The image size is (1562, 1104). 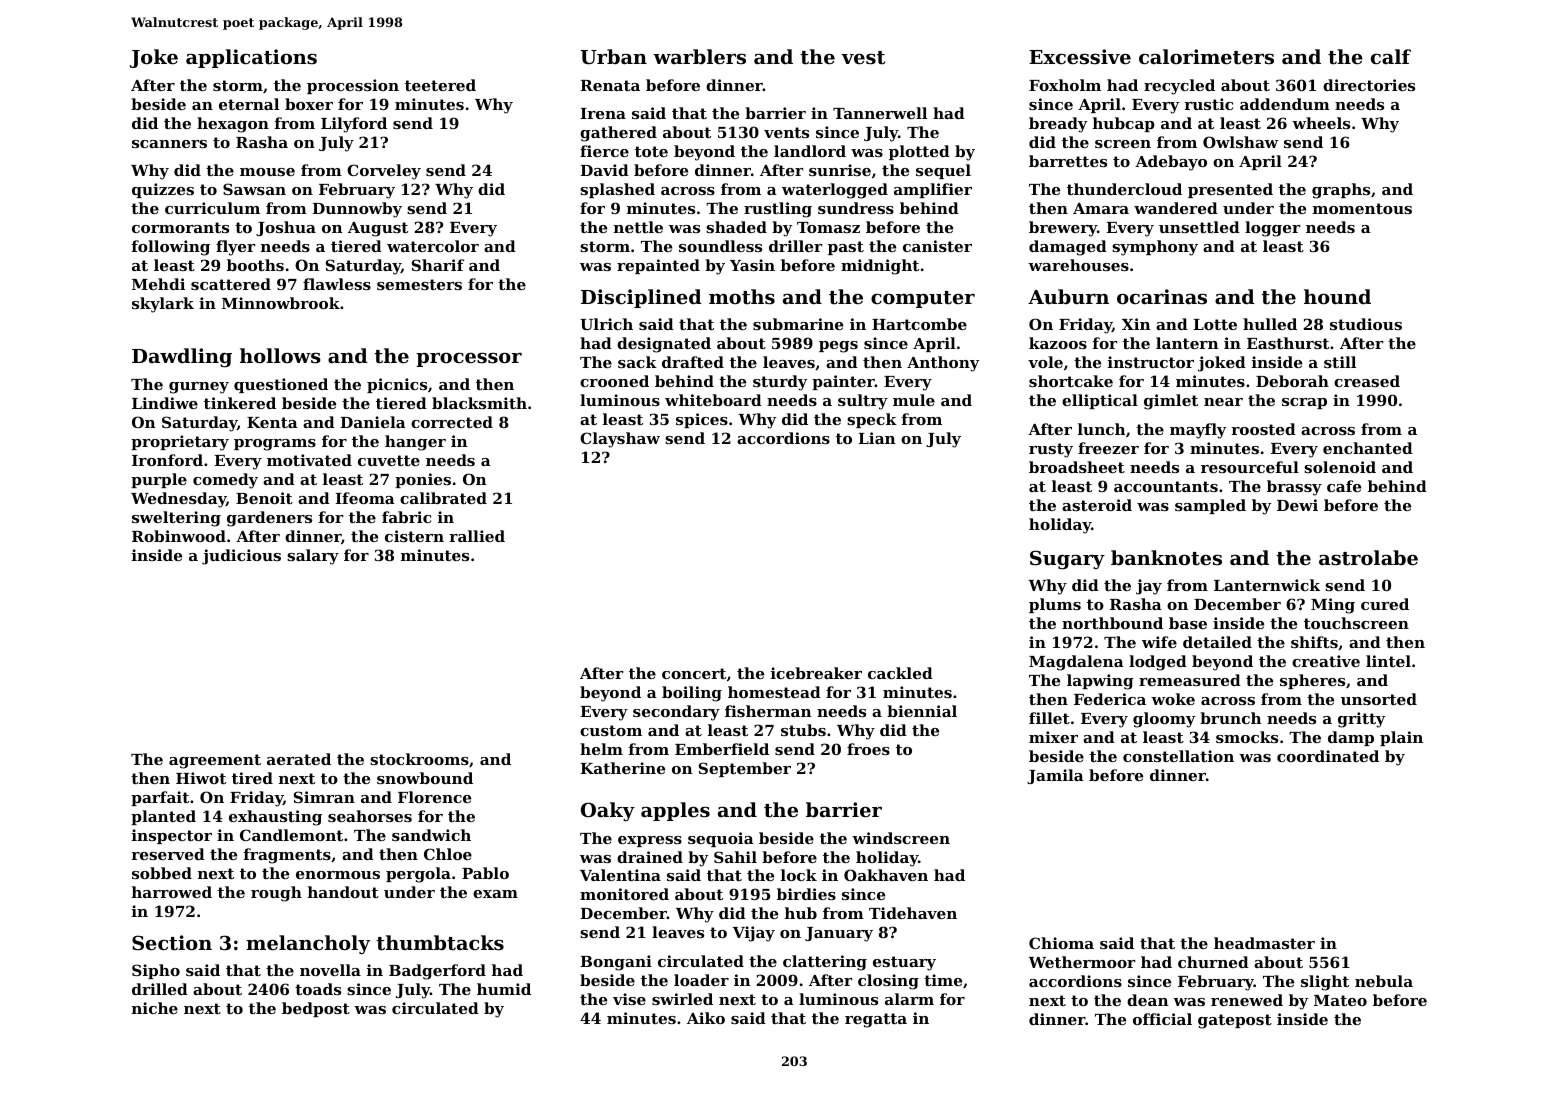 I want to click on Easthurst, so click(x=1288, y=343).
